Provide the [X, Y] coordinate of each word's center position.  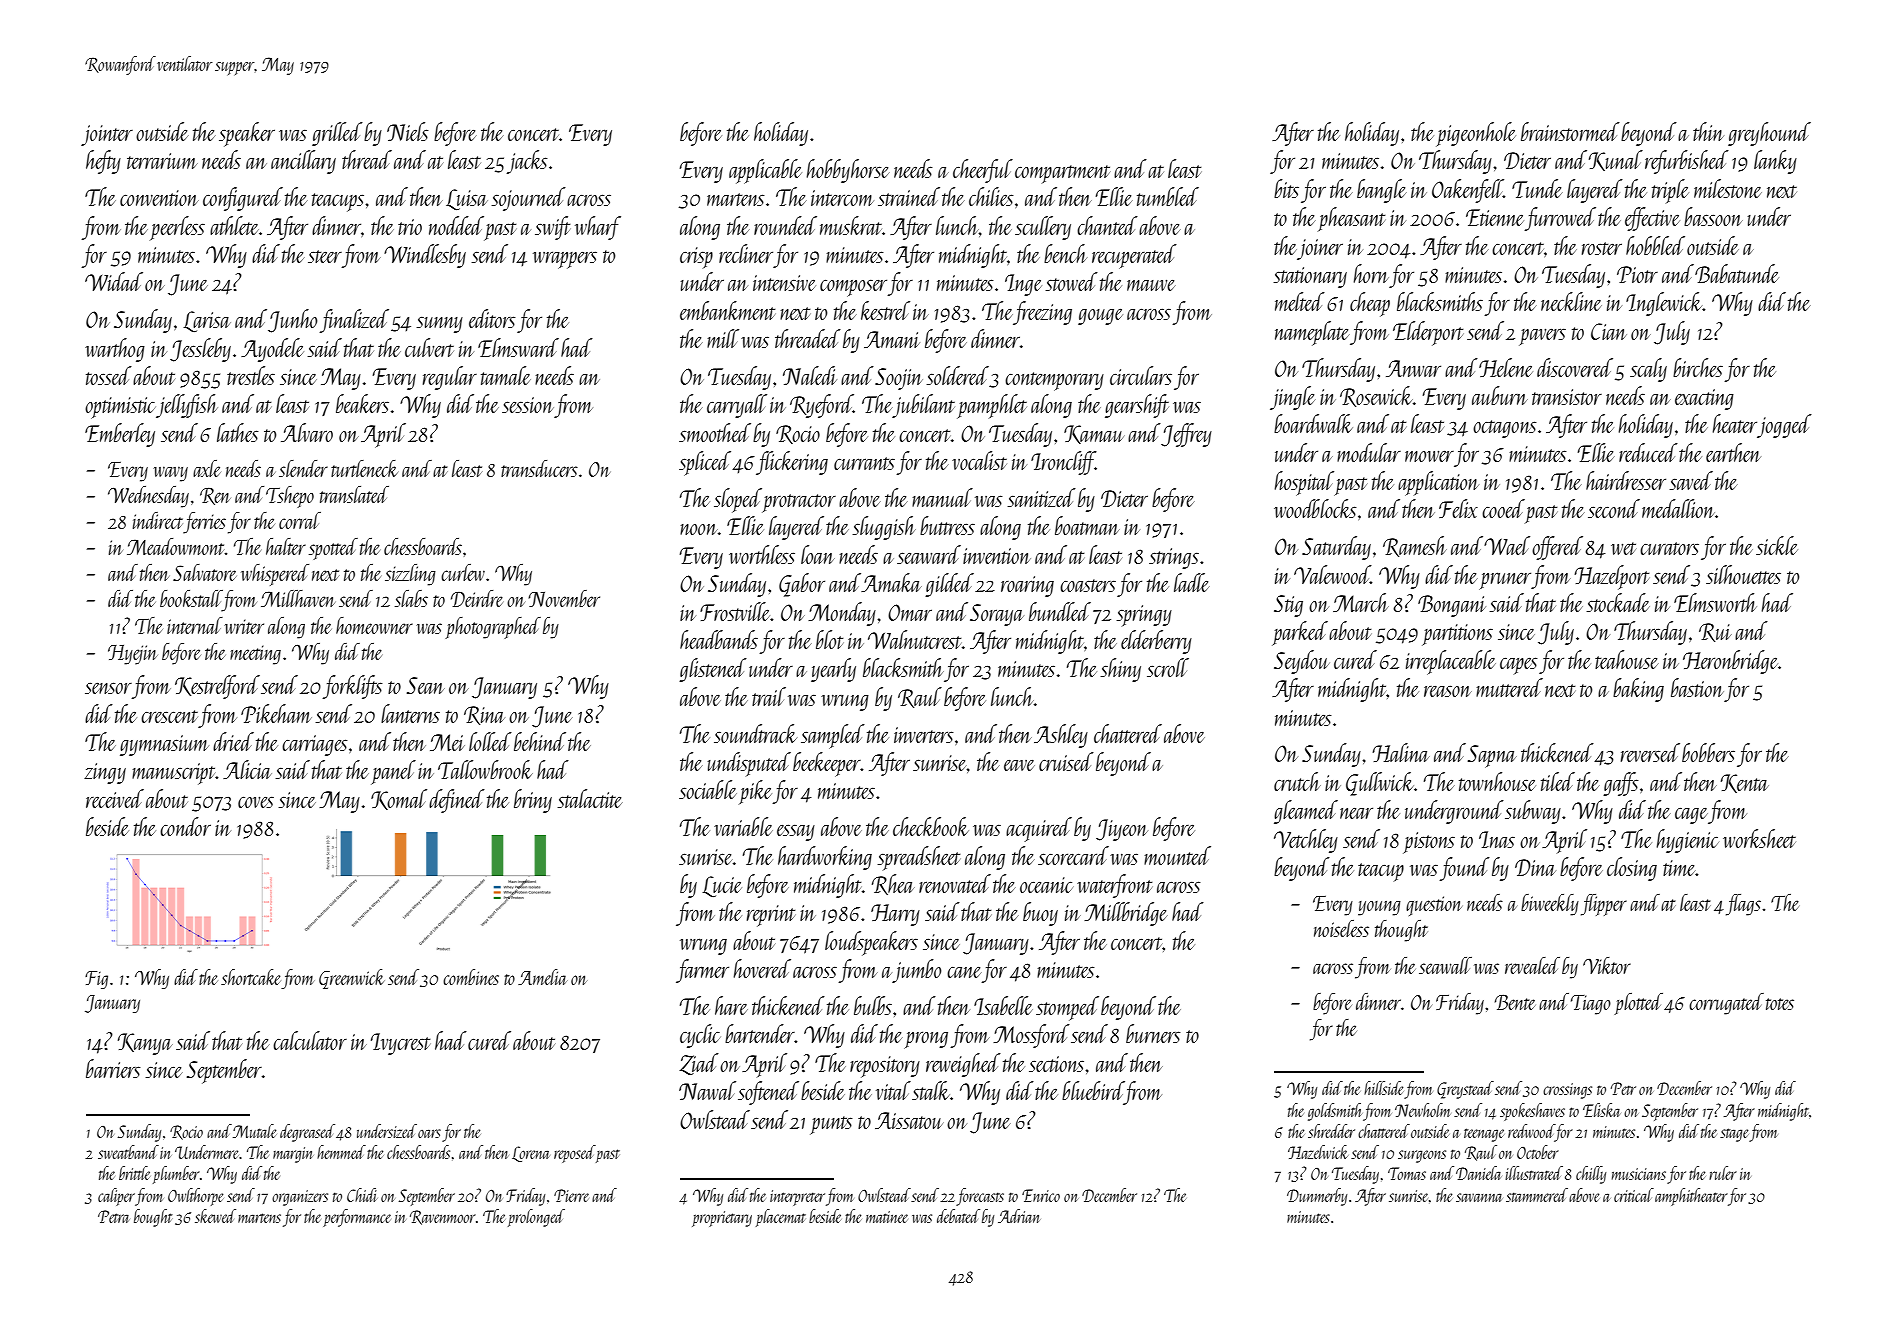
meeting [255, 655]
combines [471, 977]
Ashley [1061, 736]
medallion [1678, 508]
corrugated [1726, 1004]
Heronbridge [1730, 662]
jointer [107, 135]
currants [864, 463]
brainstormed [1570, 131]
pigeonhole [1476, 134]
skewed [215, 1216]
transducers [539, 468]
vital [893, 1090]
